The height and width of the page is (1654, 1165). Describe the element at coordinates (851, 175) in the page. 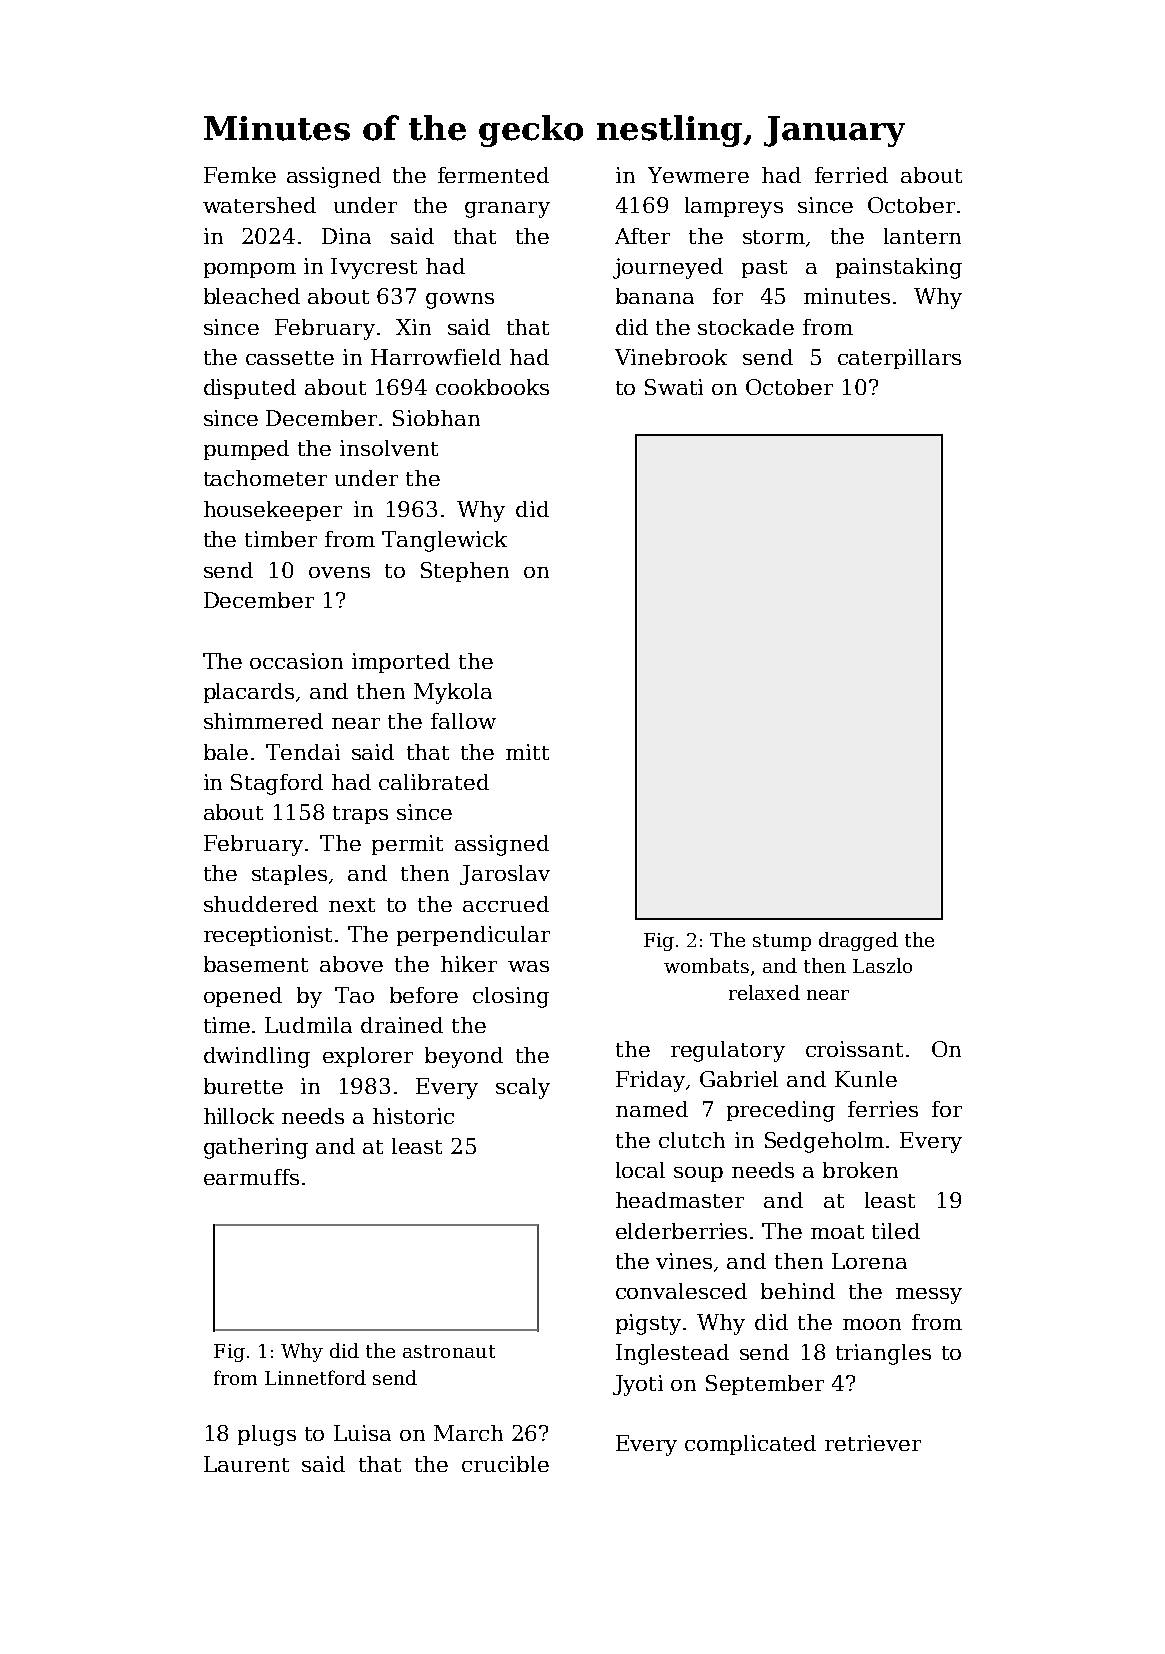

I see `ferried` at that location.
